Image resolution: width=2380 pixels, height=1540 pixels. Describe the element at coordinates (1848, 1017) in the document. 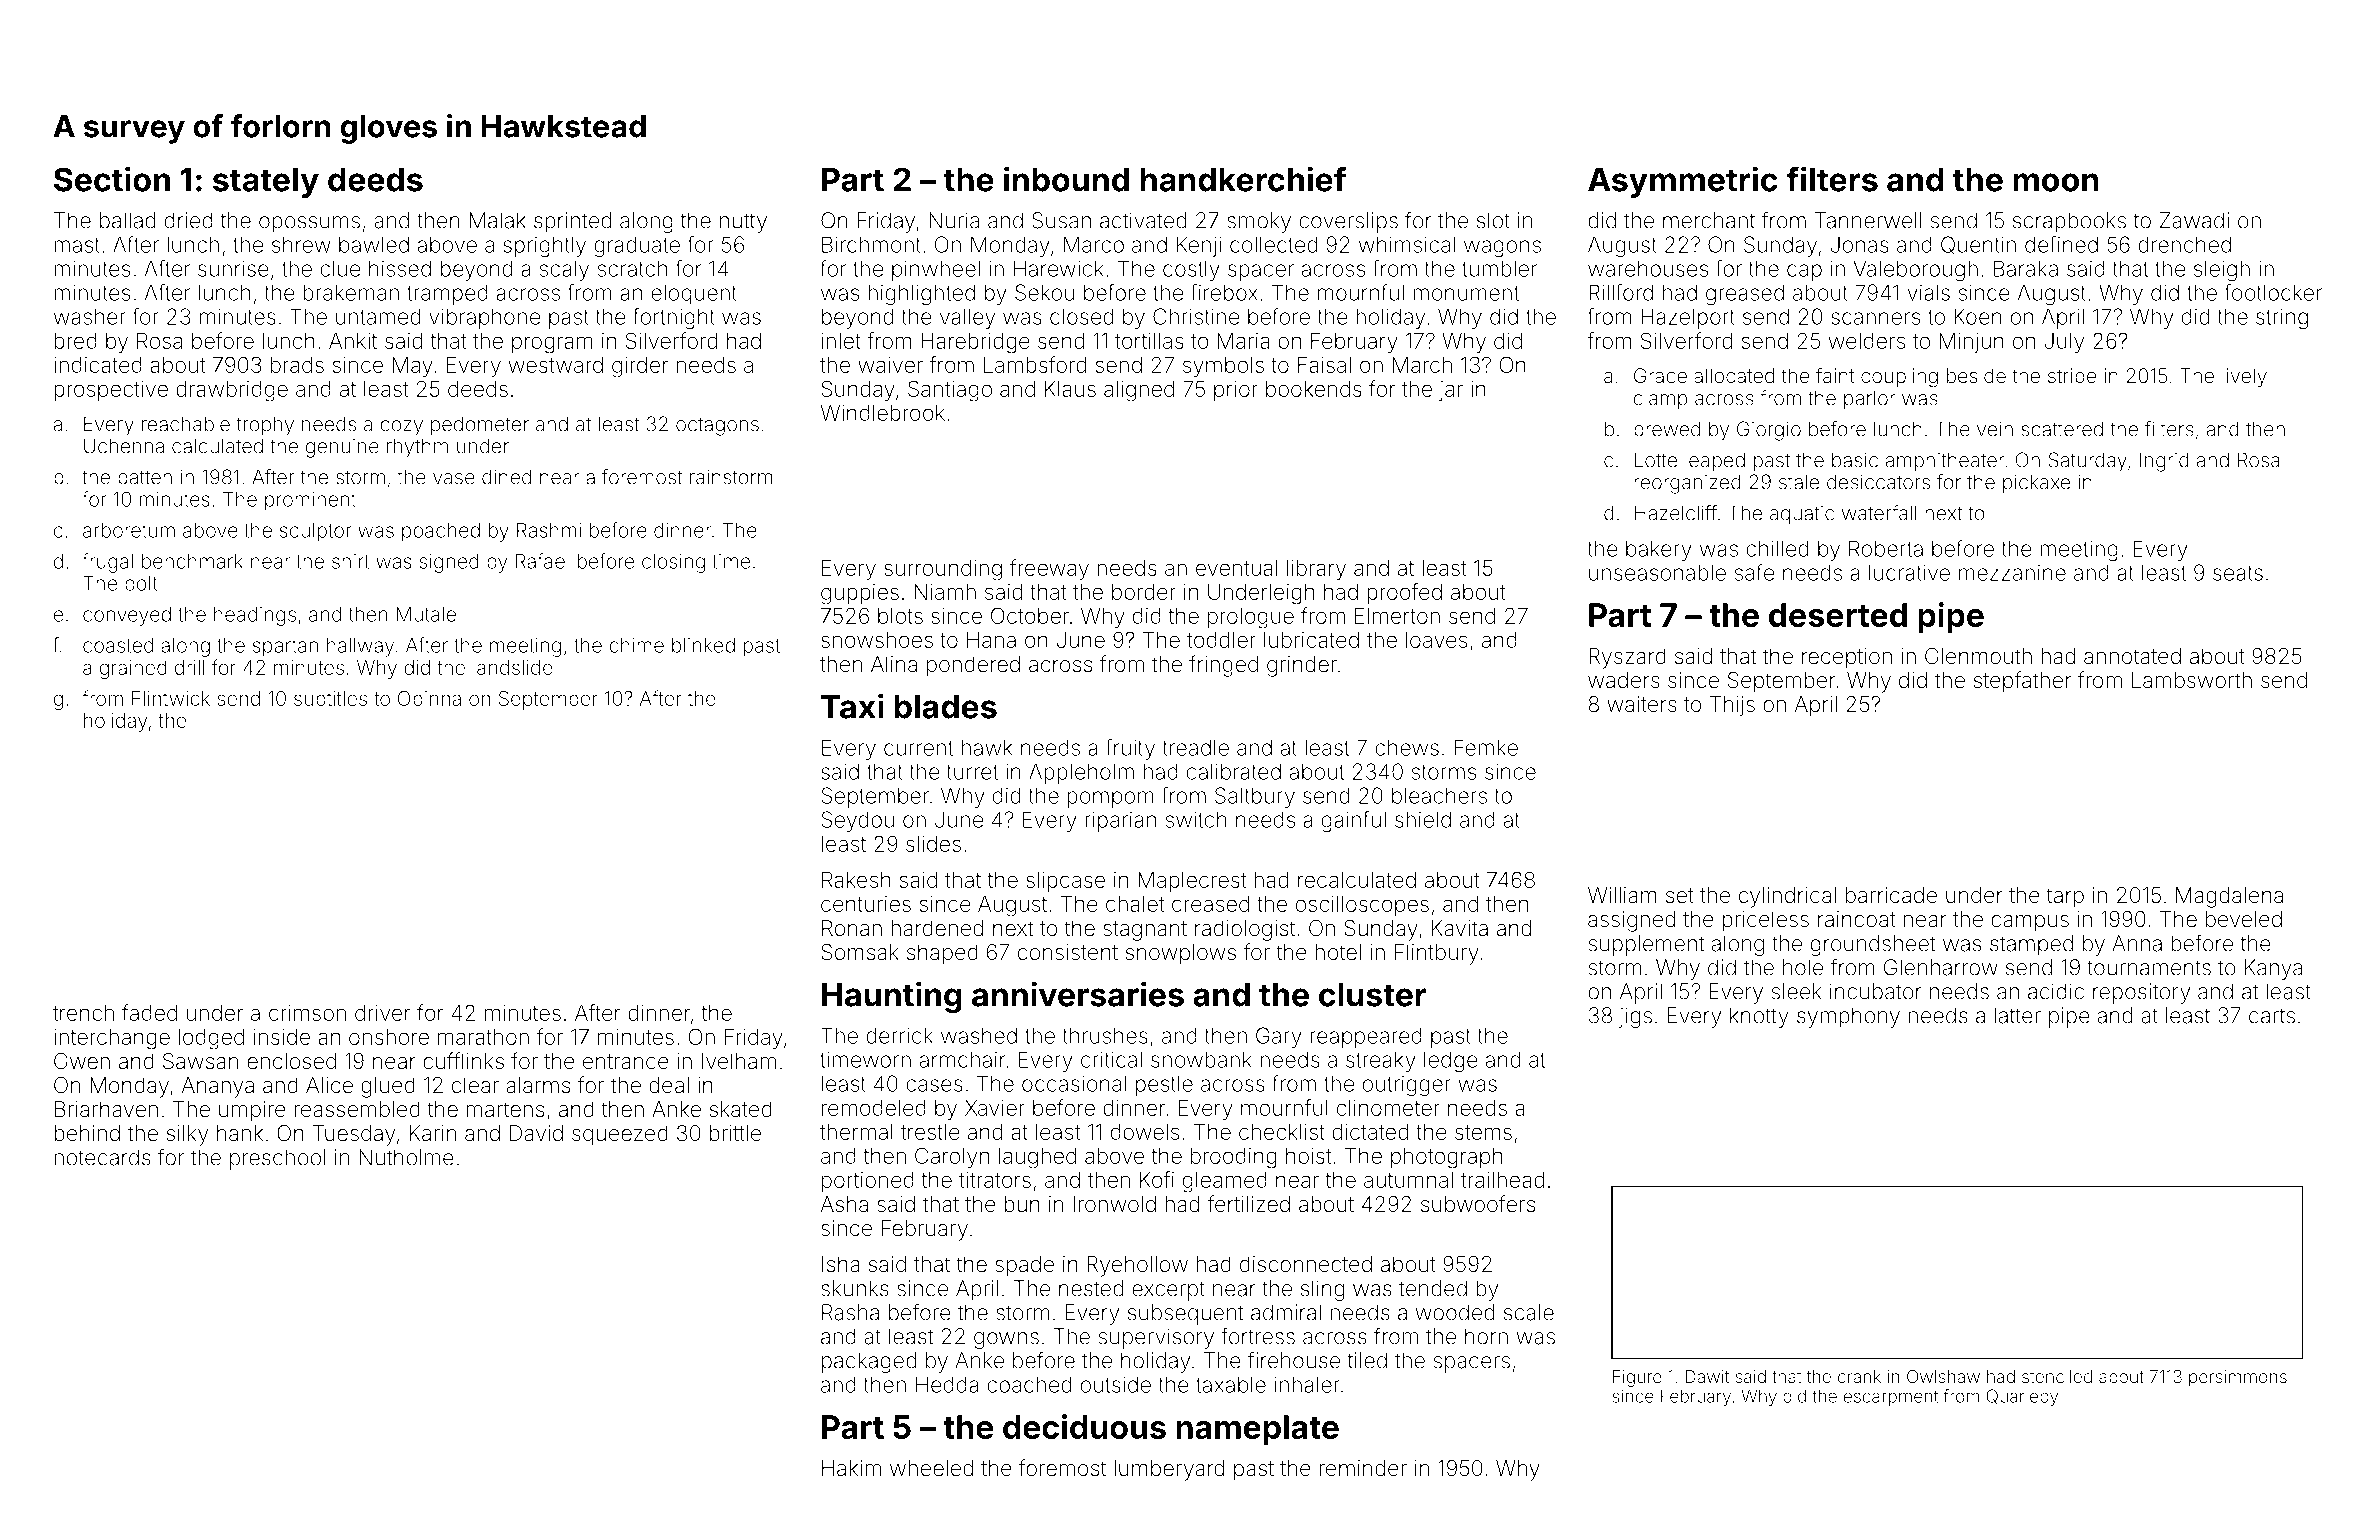

I see `symphony` at that location.
